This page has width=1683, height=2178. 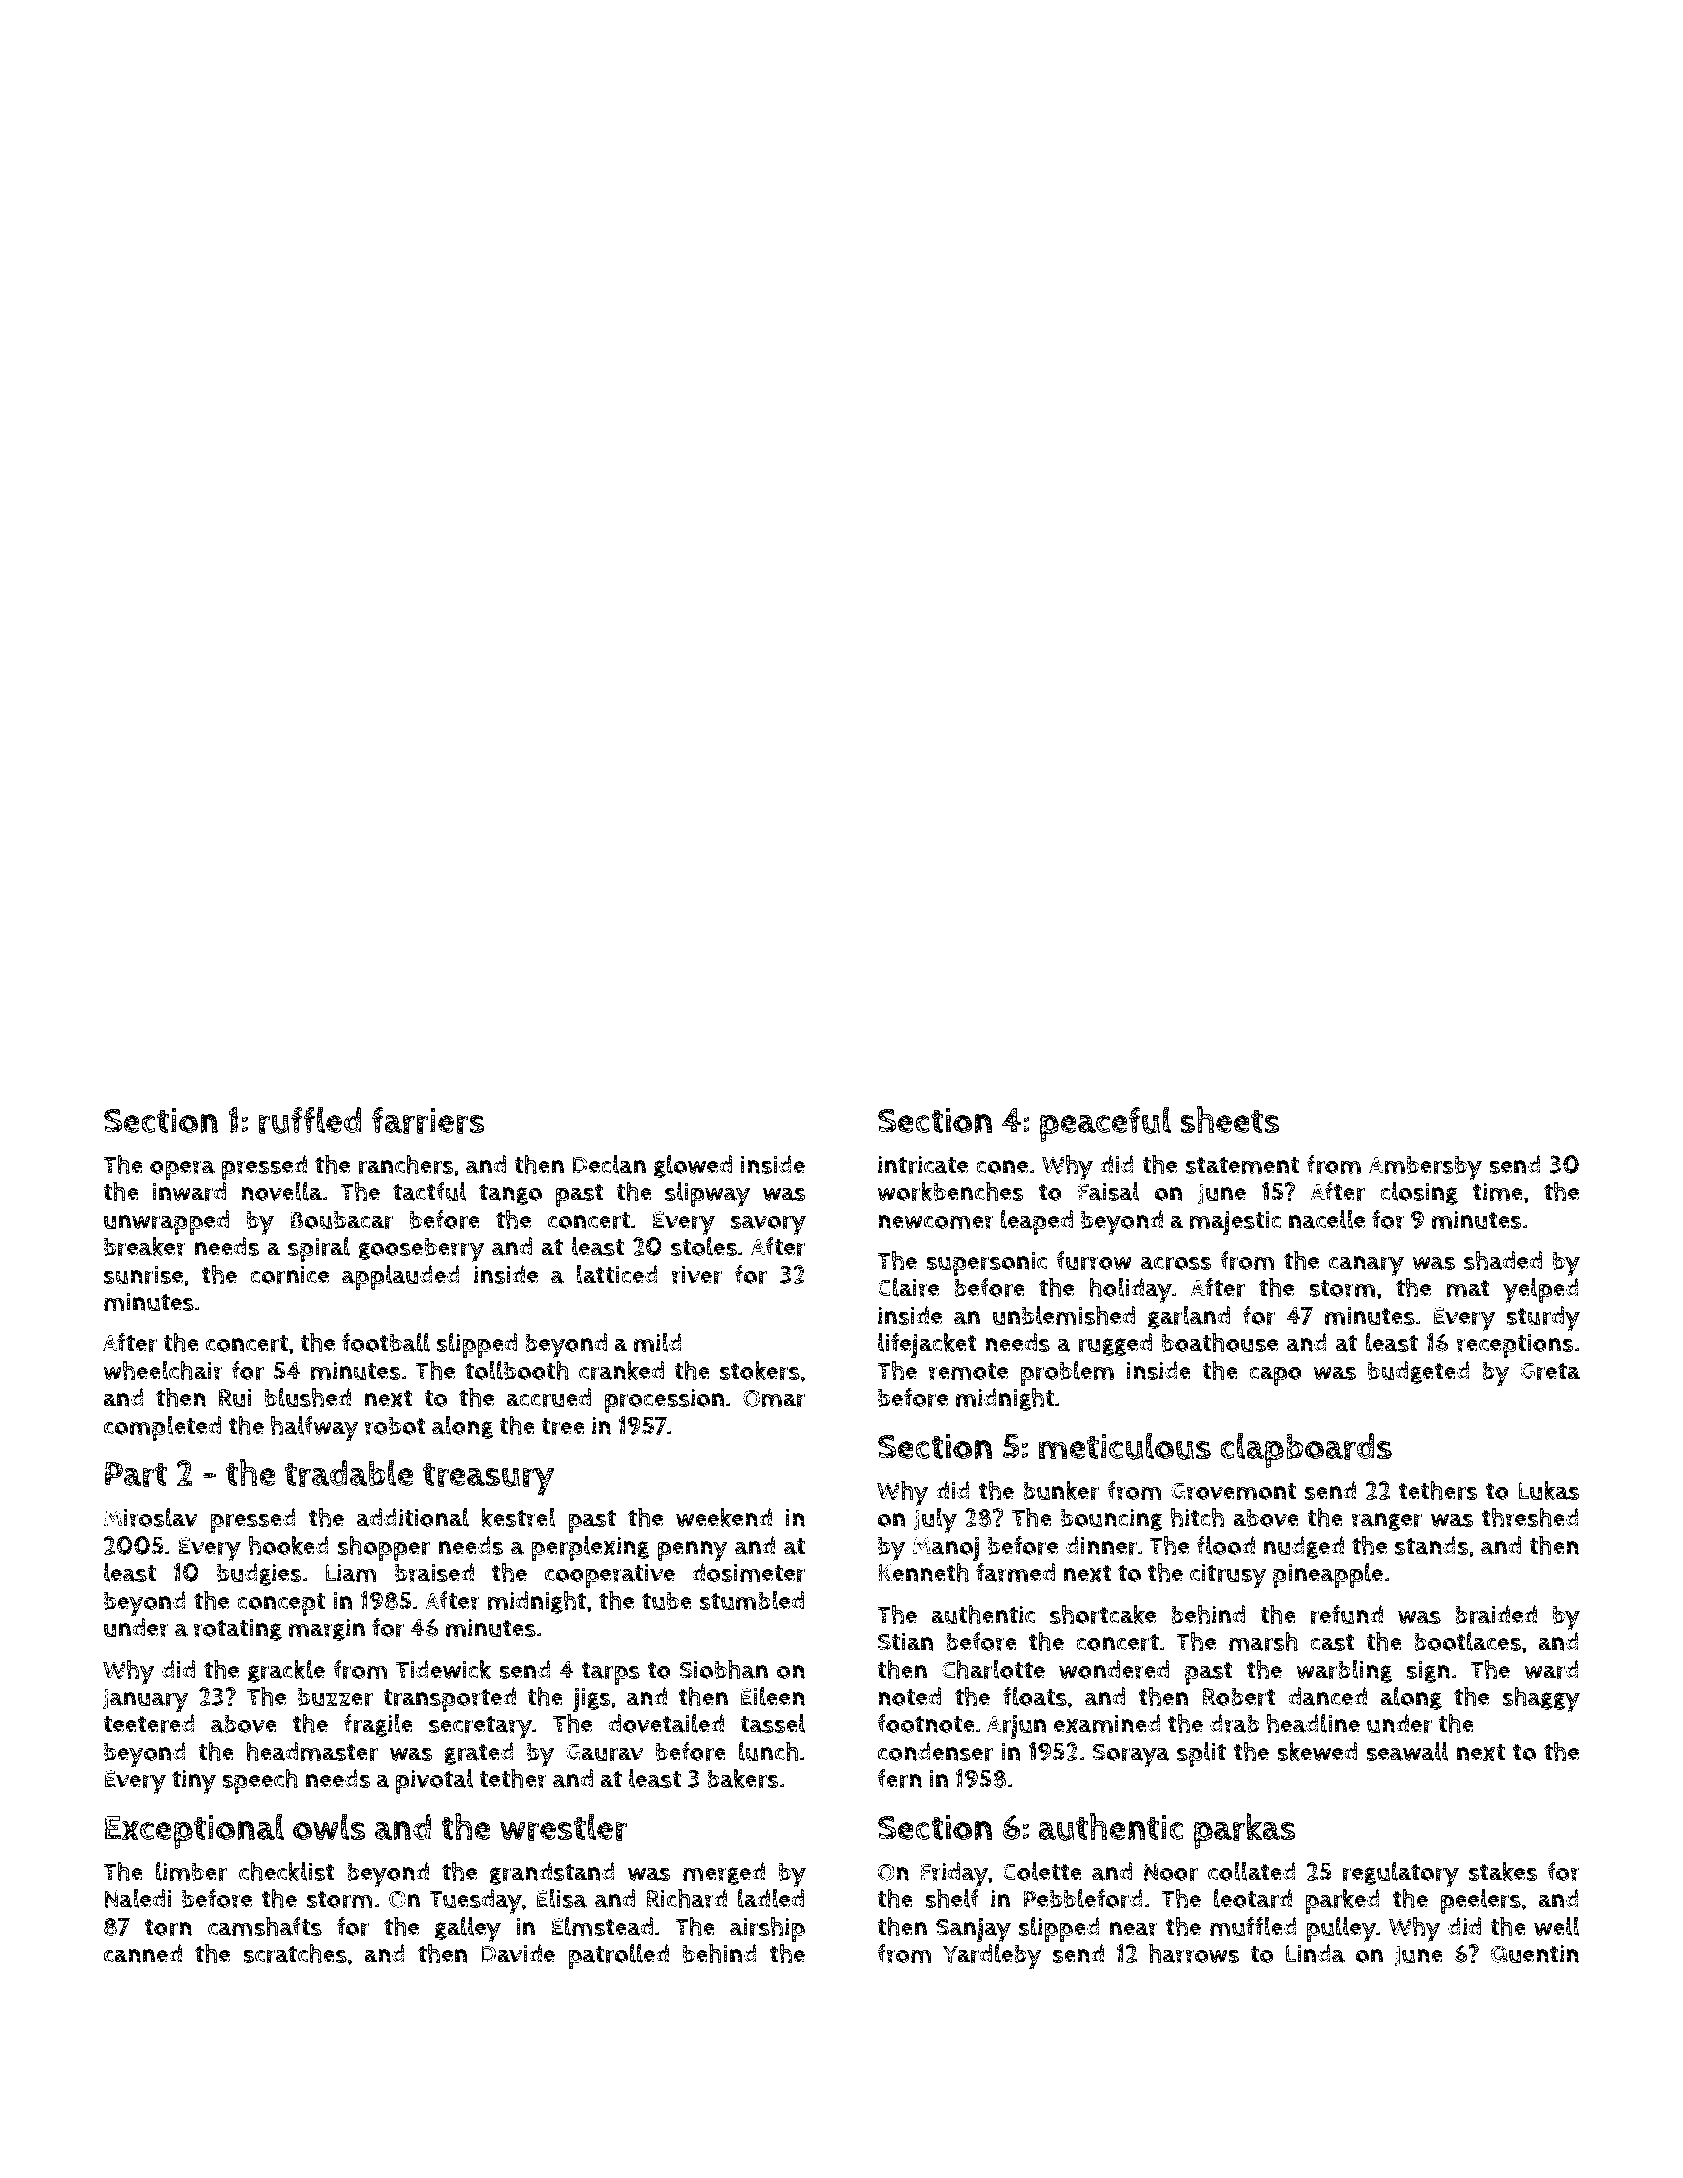 What do you see at coordinates (1230, 1120) in the page?
I see `sheets` at bounding box center [1230, 1120].
